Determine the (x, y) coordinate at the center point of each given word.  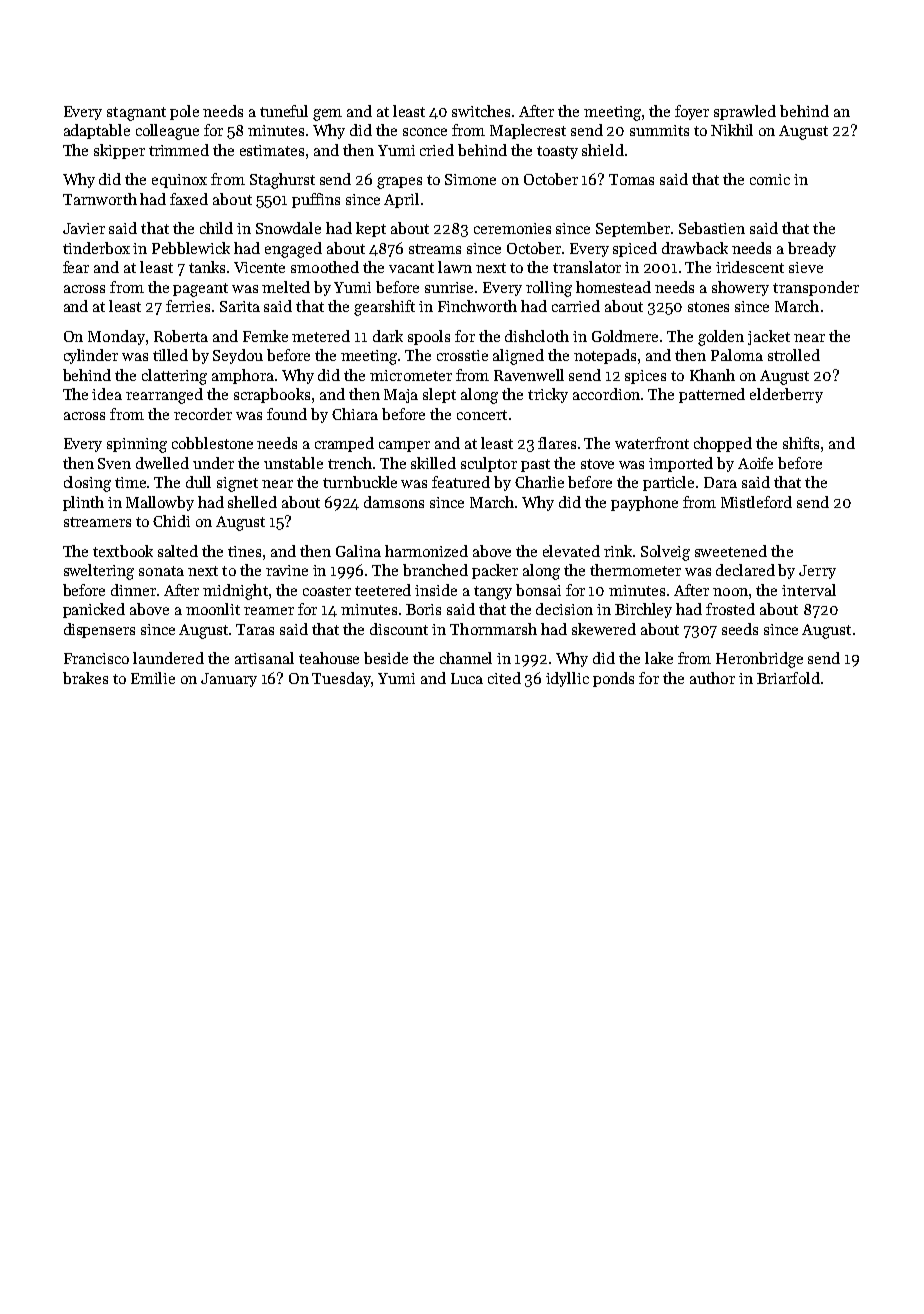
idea (107, 394)
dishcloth (537, 336)
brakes (85, 678)
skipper (119, 151)
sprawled (745, 112)
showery (740, 288)
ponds (613, 679)
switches (481, 111)
